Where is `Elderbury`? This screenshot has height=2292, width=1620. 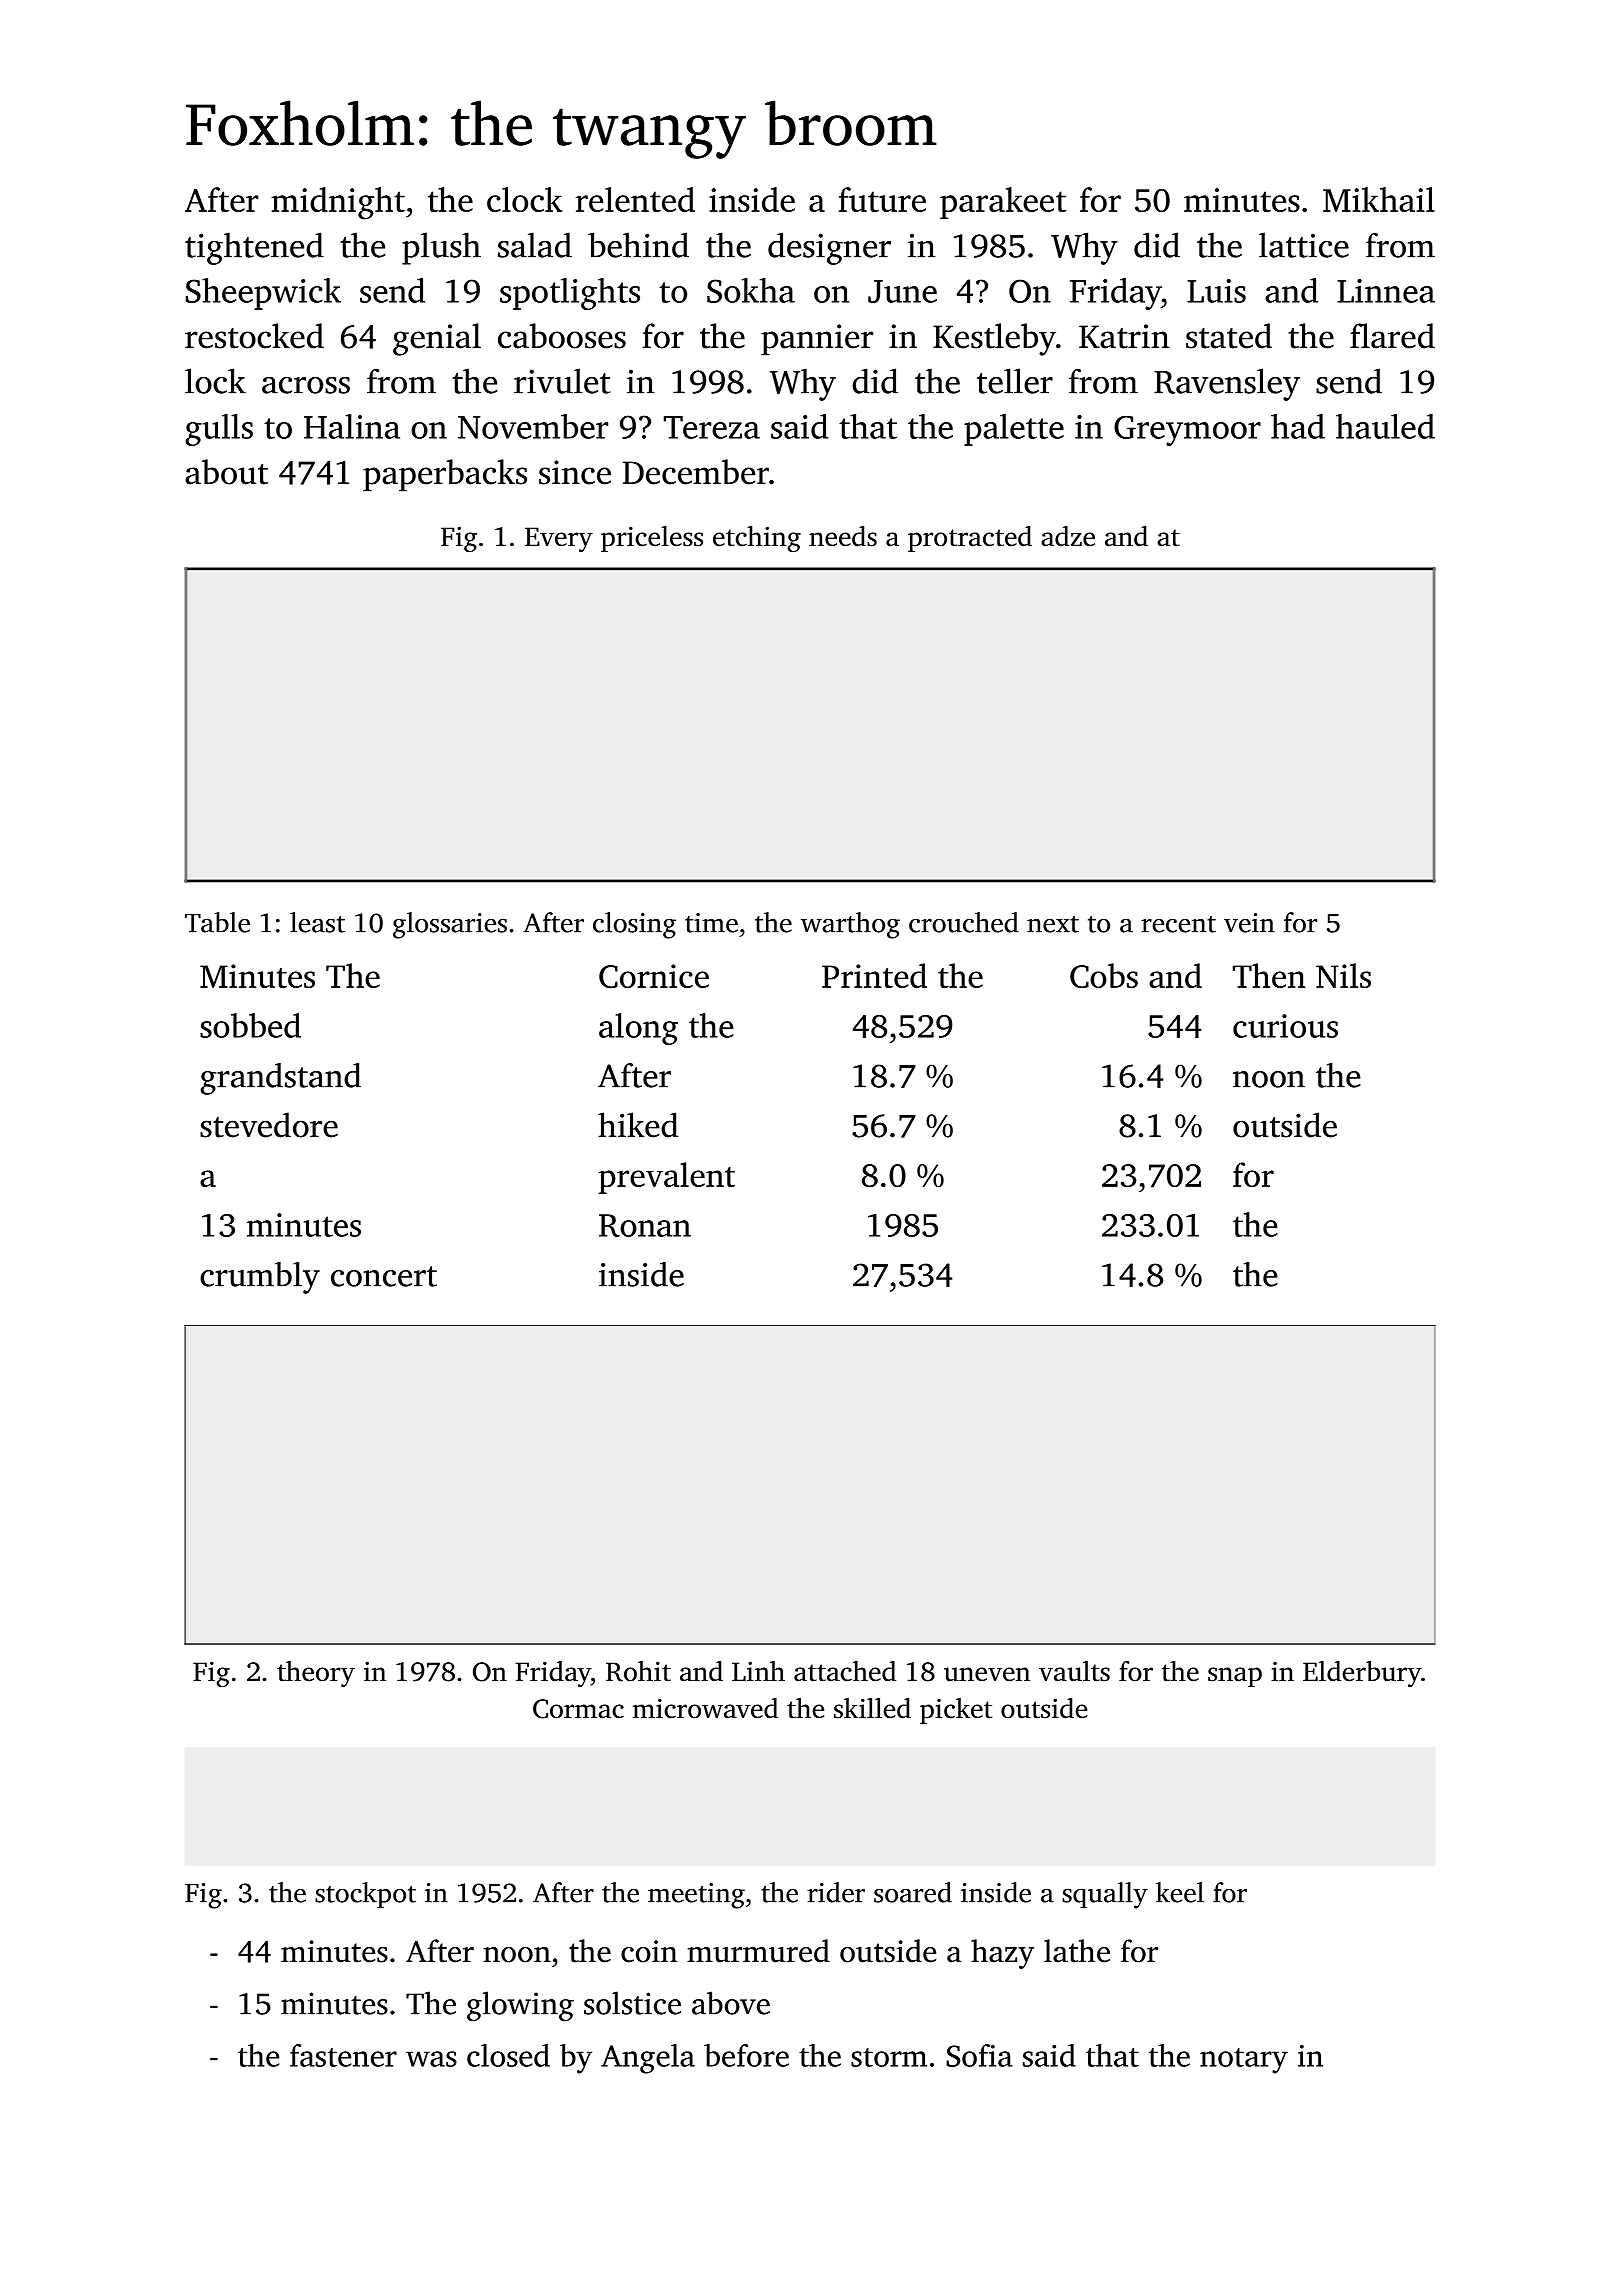
Elderbury is located at coordinates (1362, 1674).
